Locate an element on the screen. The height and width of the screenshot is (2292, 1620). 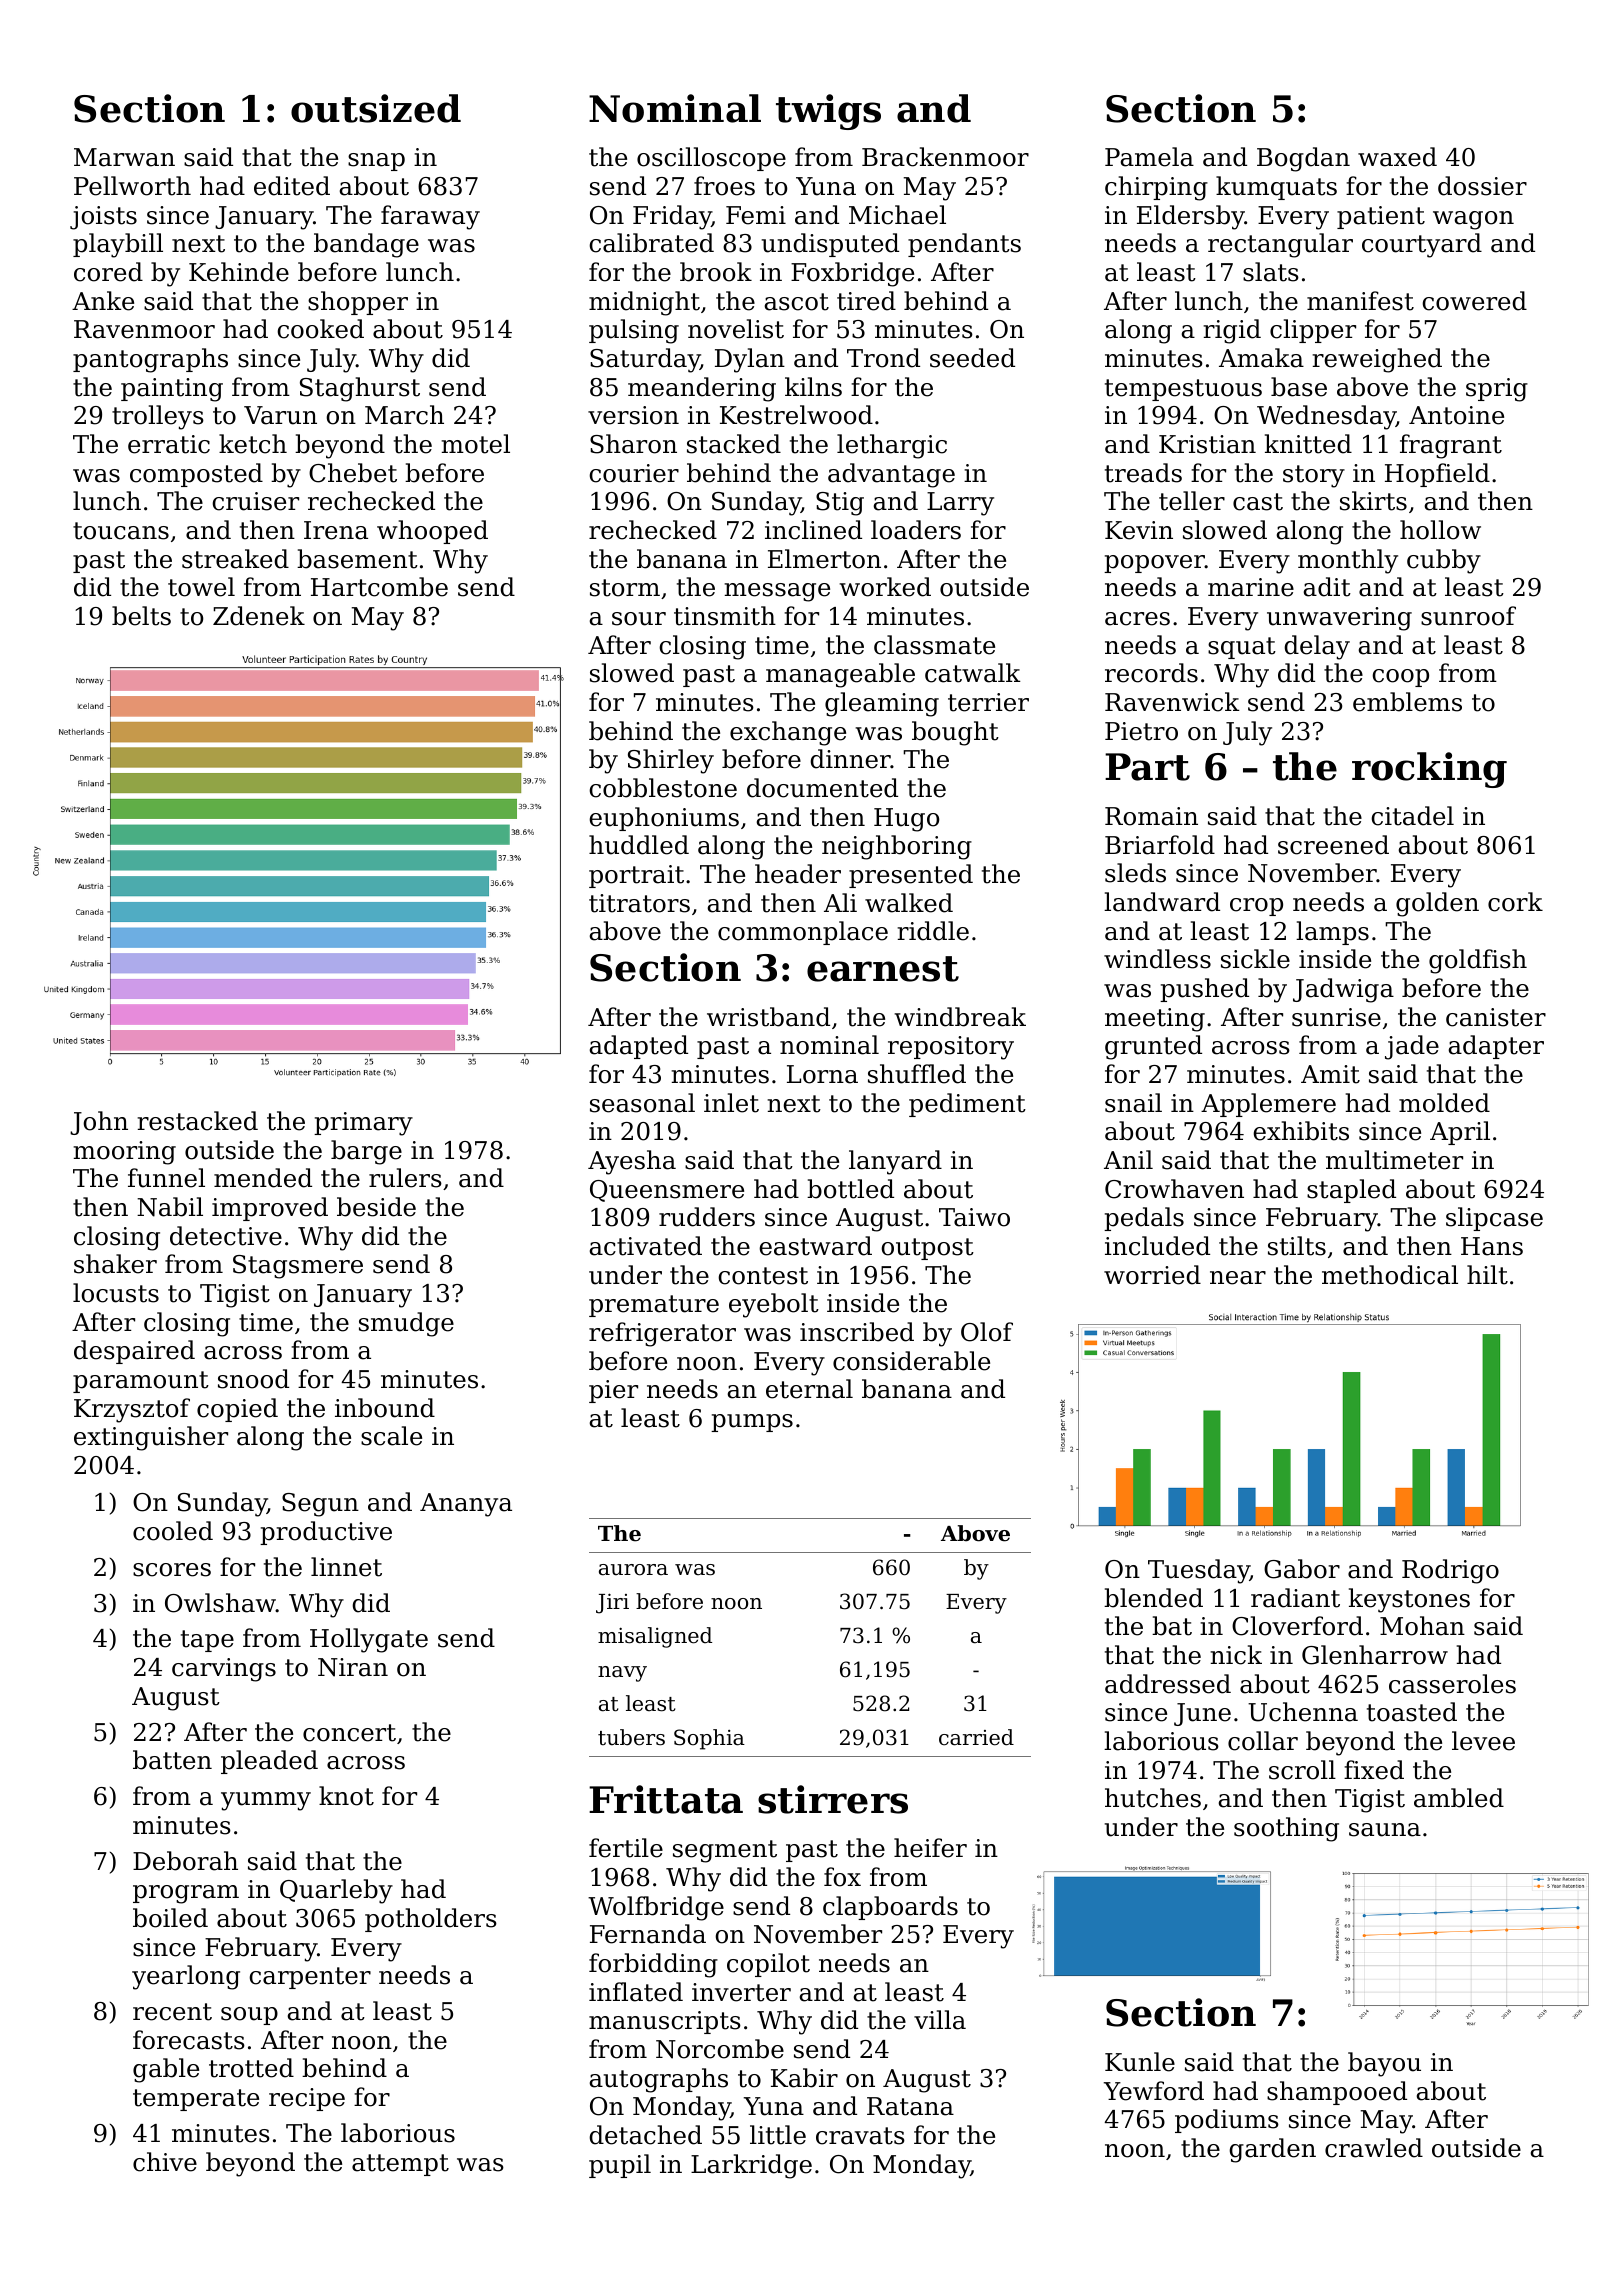
near is located at coordinates (1238, 1278).
